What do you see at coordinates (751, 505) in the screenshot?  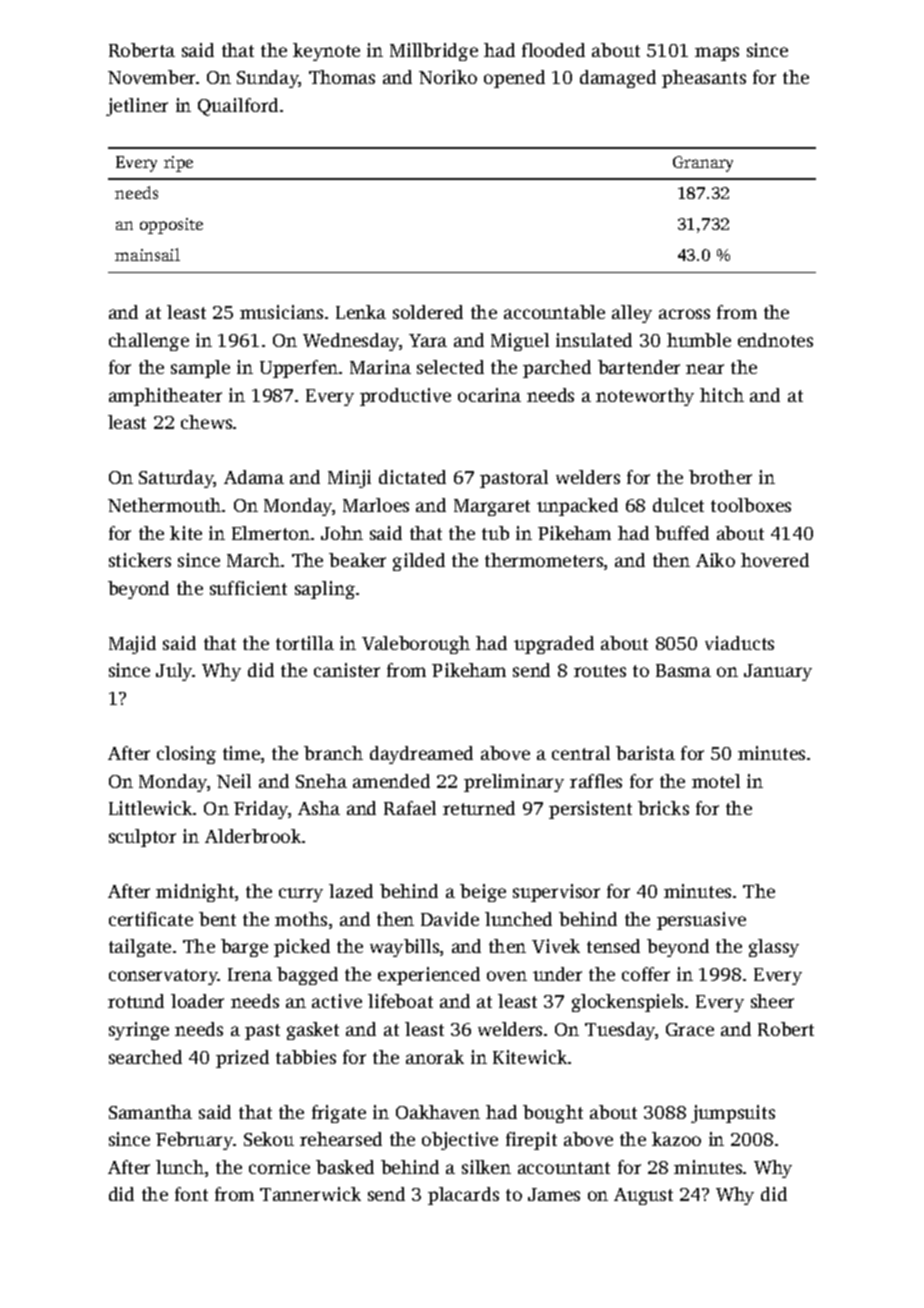 I see `toolboxes` at bounding box center [751, 505].
